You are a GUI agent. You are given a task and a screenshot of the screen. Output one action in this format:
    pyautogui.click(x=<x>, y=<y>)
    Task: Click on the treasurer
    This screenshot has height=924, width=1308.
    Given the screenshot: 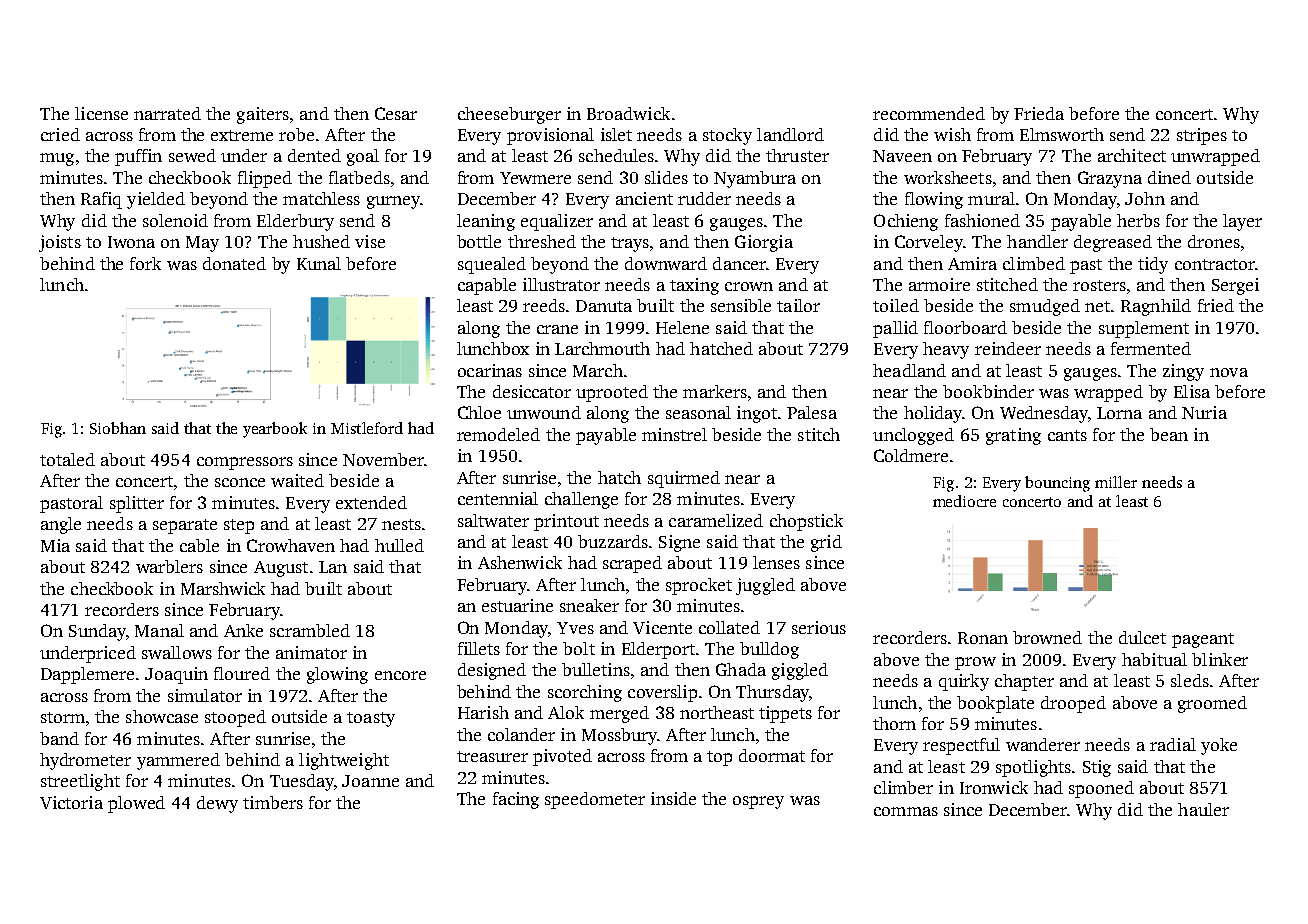 What is the action you would take?
    pyautogui.click(x=492, y=756)
